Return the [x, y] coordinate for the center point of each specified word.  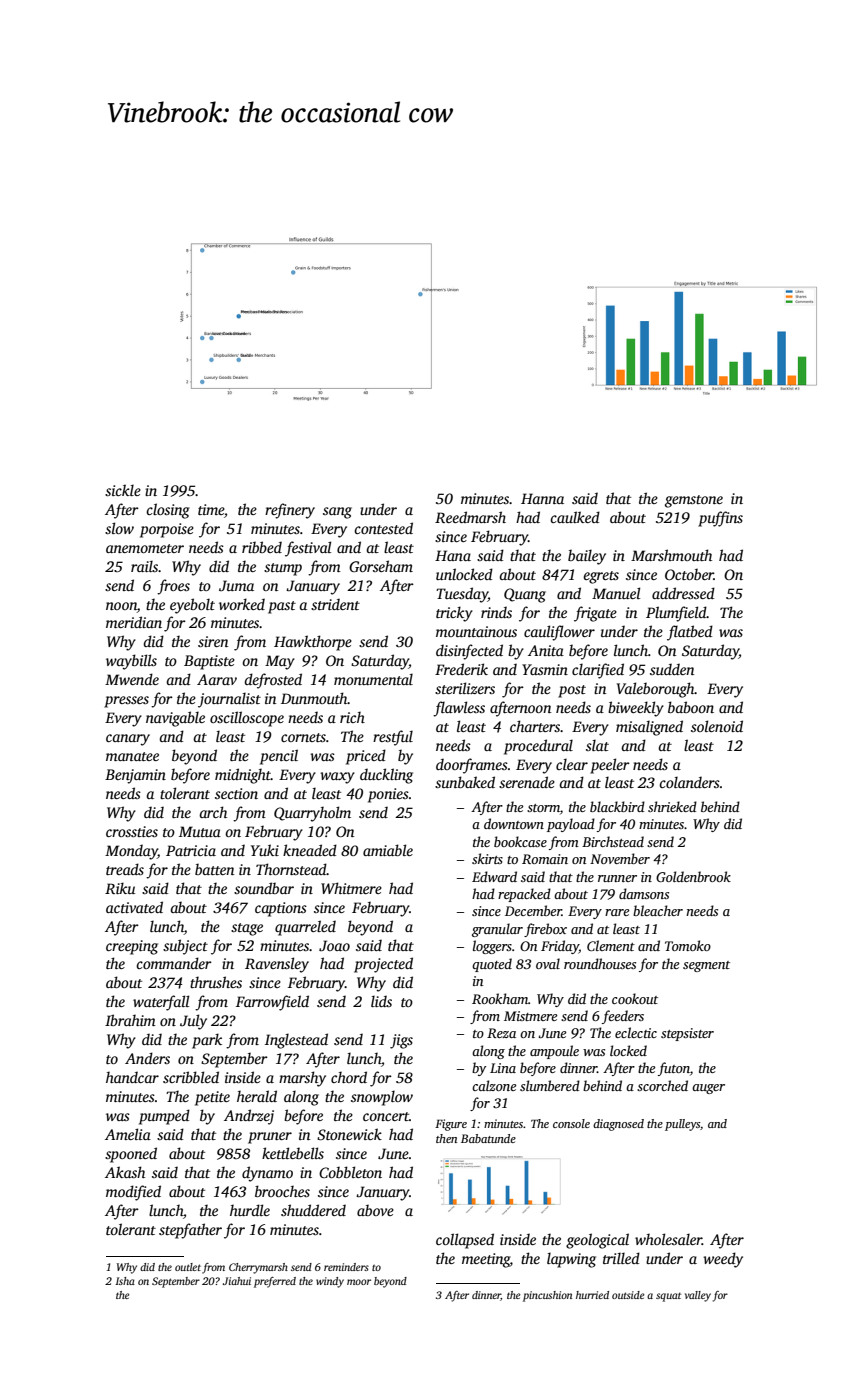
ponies [388, 795]
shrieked [672, 806]
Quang [525, 595]
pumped [164, 1117]
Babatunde [488, 1138]
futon [674, 1069]
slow [119, 528]
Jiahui [237, 1281]
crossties [132, 831]
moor [359, 1282]
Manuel [616, 593]
